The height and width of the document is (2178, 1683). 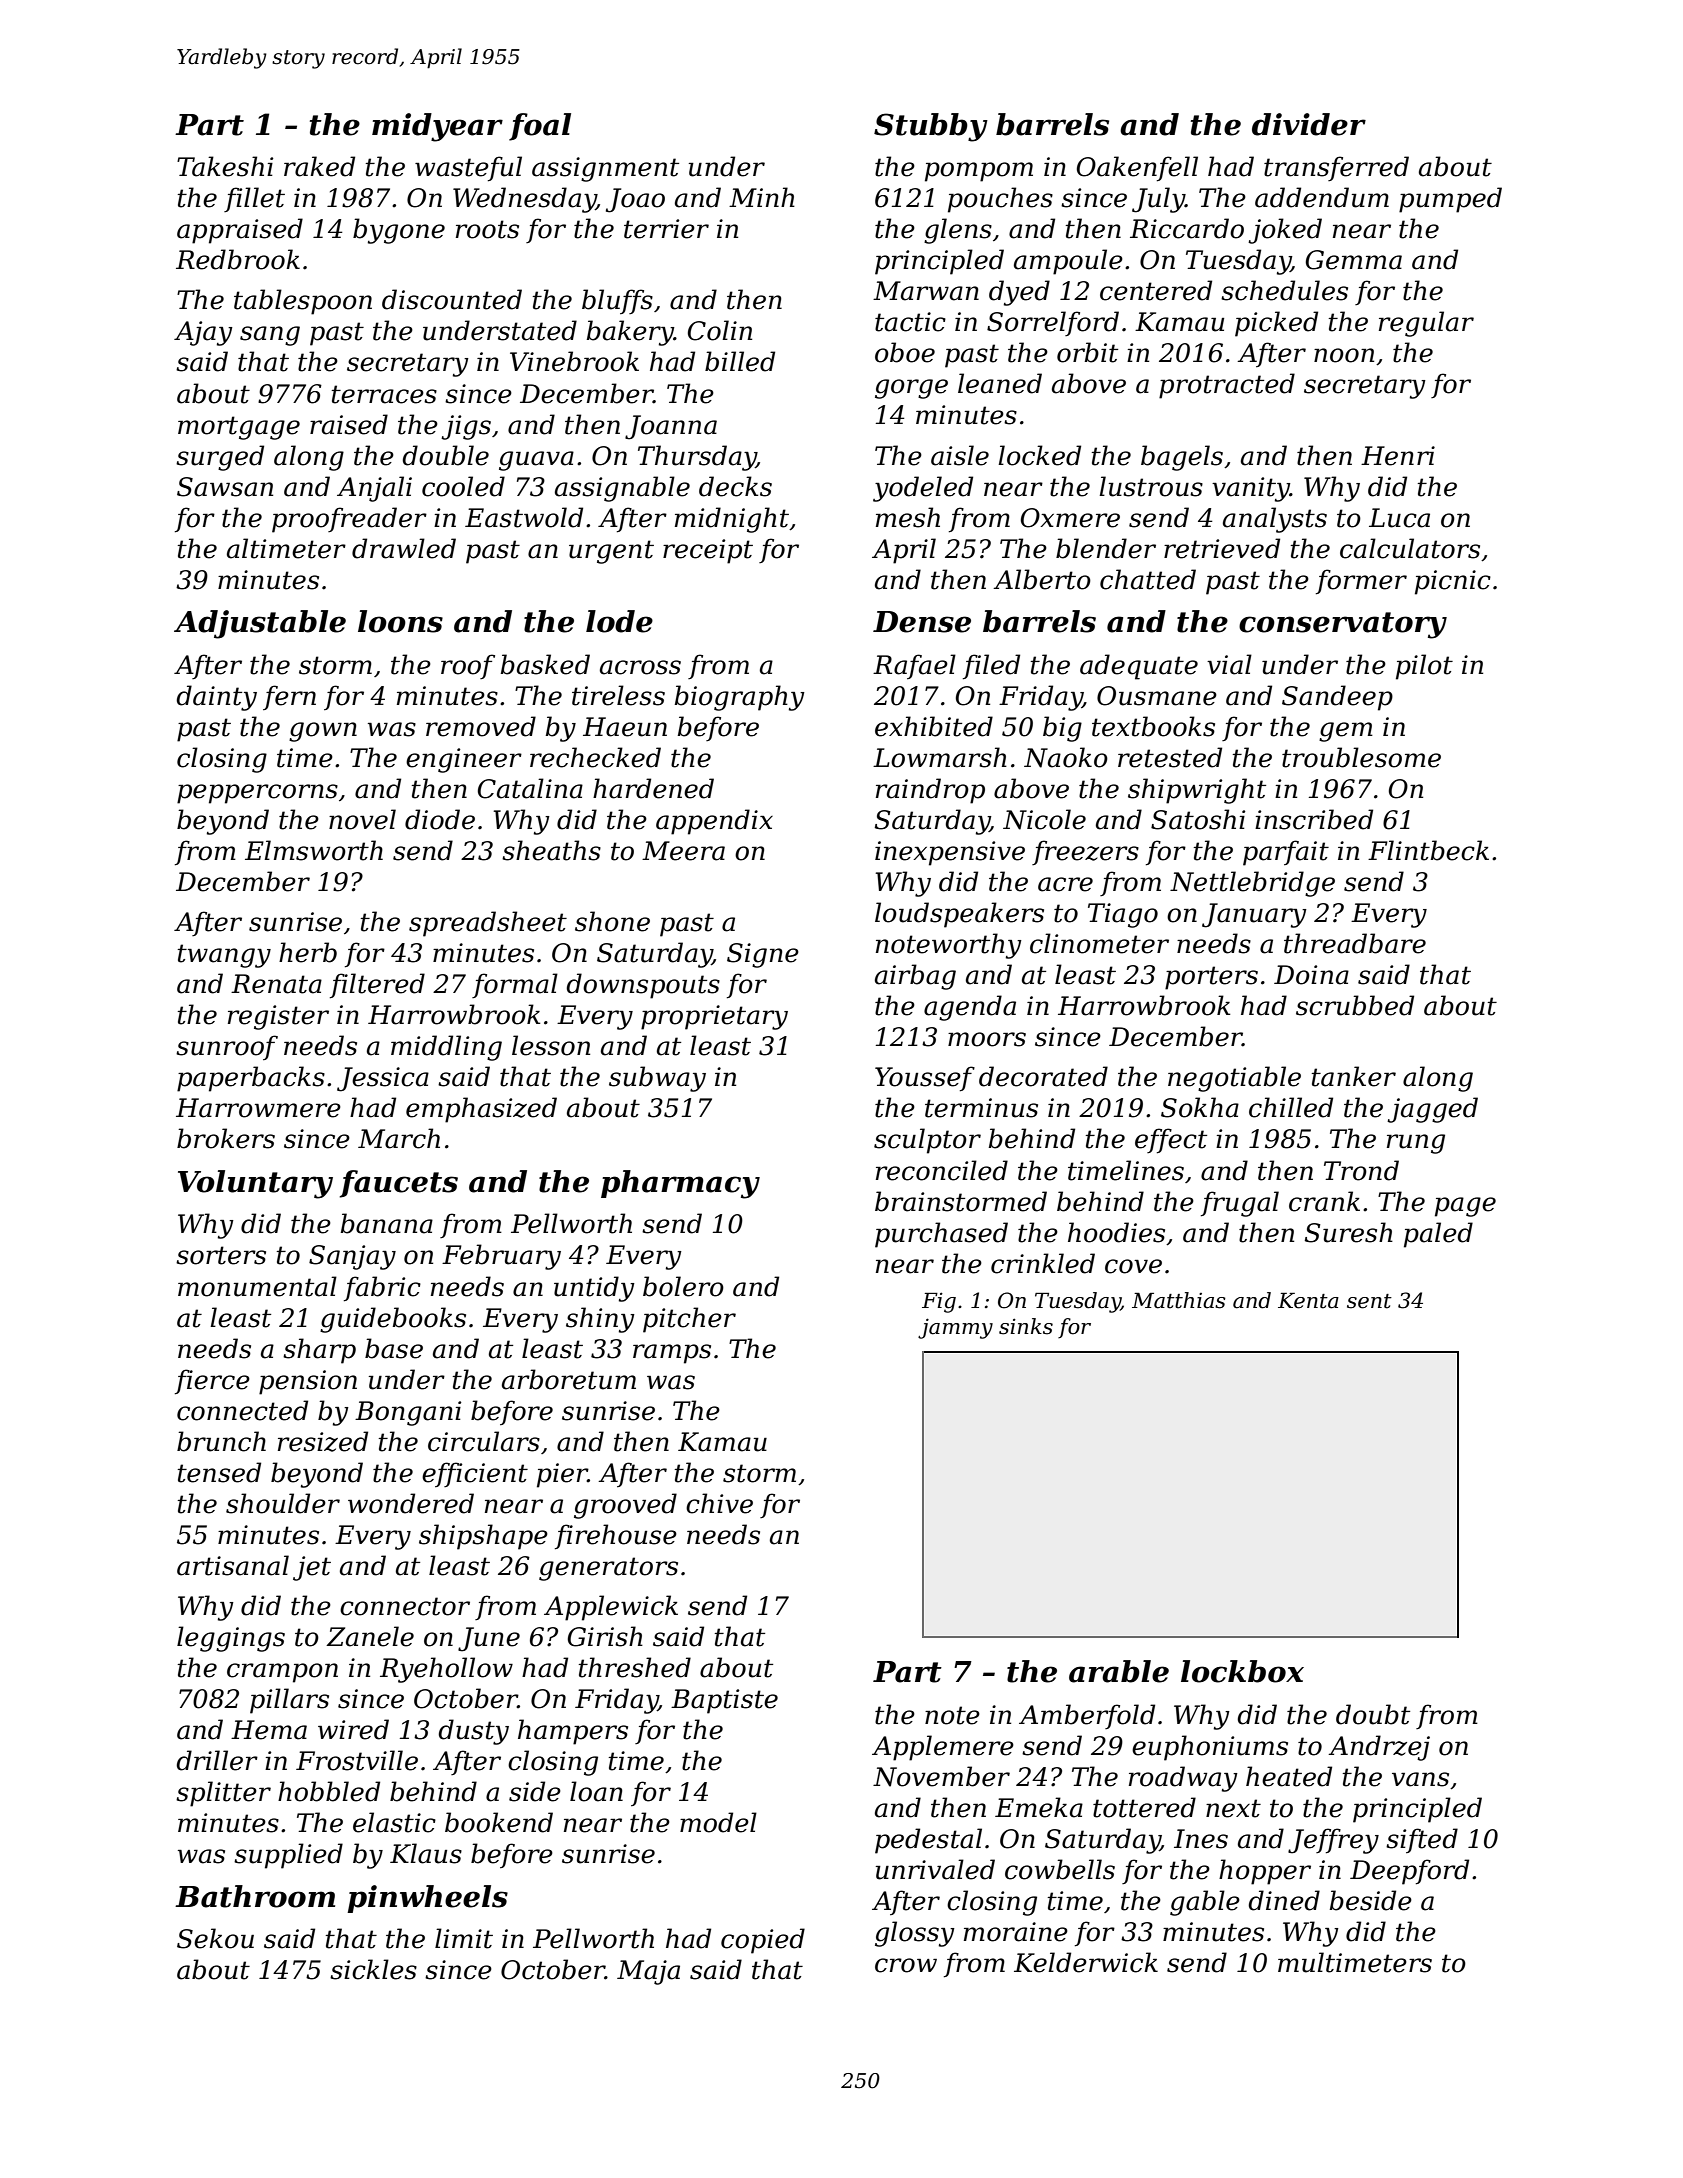 What do you see at coordinates (352, 1257) in the document?
I see `Sanjay` at bounding box center [352, 1257].
